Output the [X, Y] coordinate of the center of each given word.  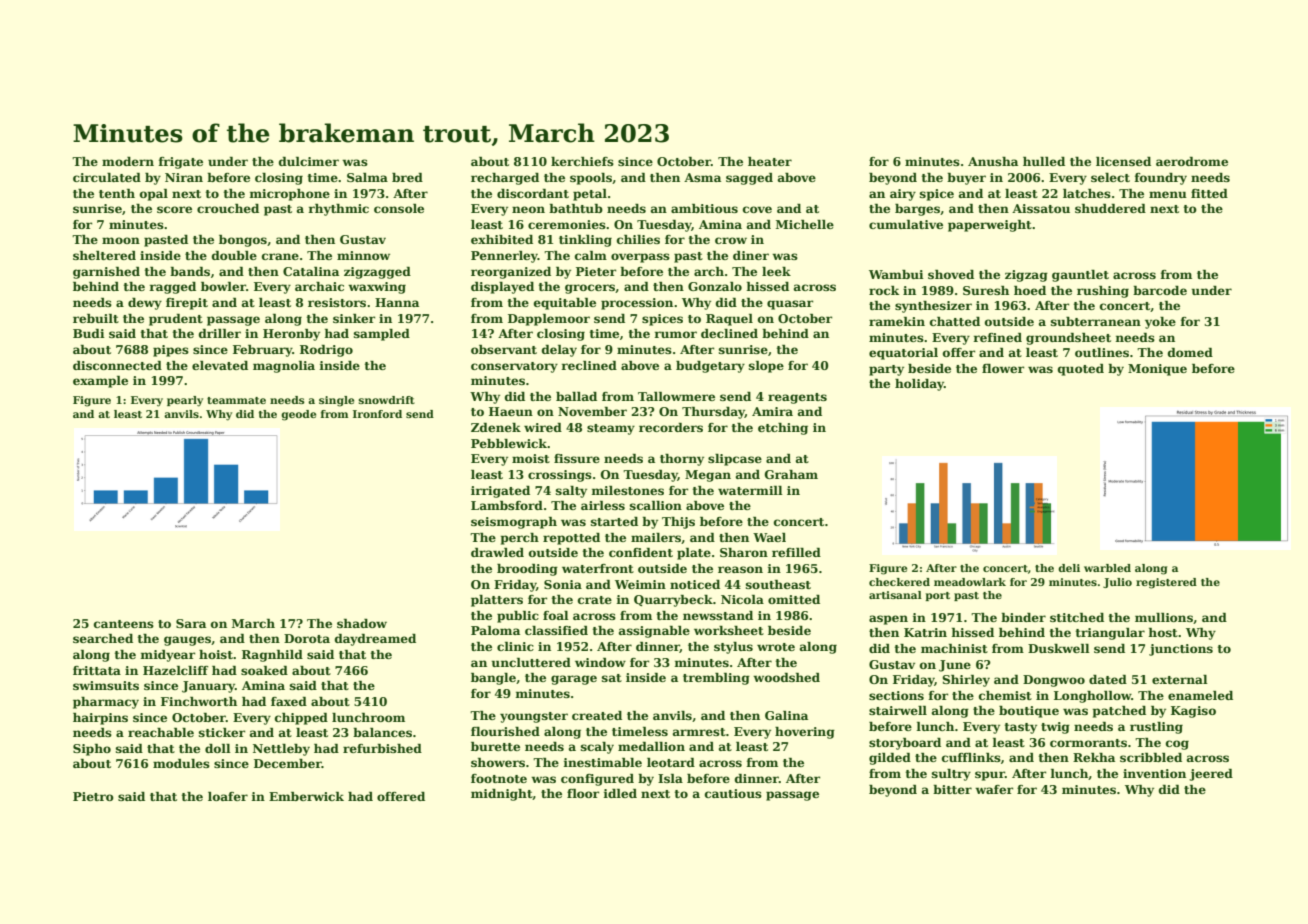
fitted [1209, 193]
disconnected [117, 365]
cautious [733, 793]
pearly [185, 401]
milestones [627, 490]
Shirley [966, 681]
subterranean [1096, 321]
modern [128, 161]
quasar [790, 305]
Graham [791, 474]
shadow [362, 623]
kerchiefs [582, 161]
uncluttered [531, 662]
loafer [228, 796]
